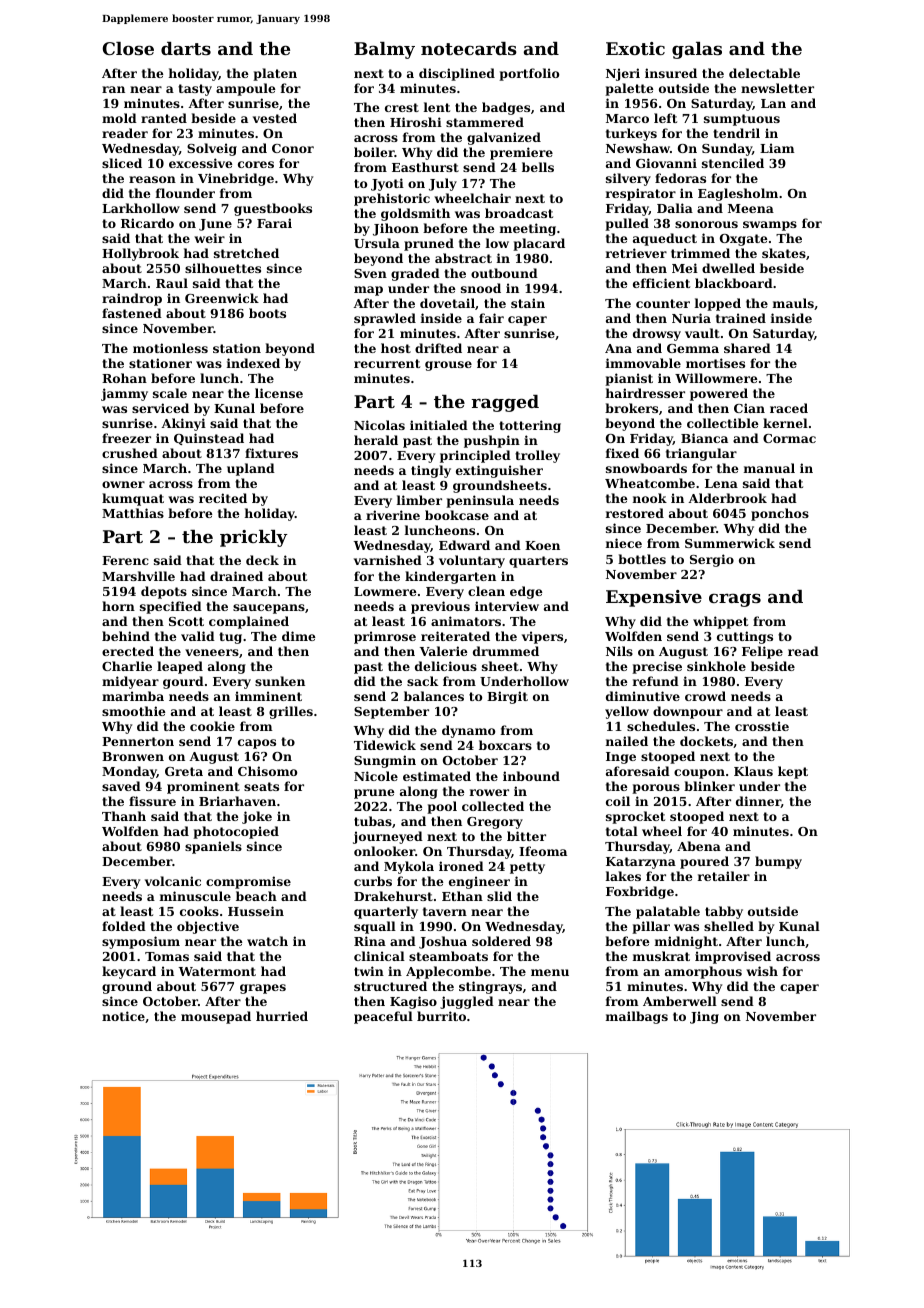 This screenshot has width=924, height=1308. I want to click on kumquat, so click(133, 499).
